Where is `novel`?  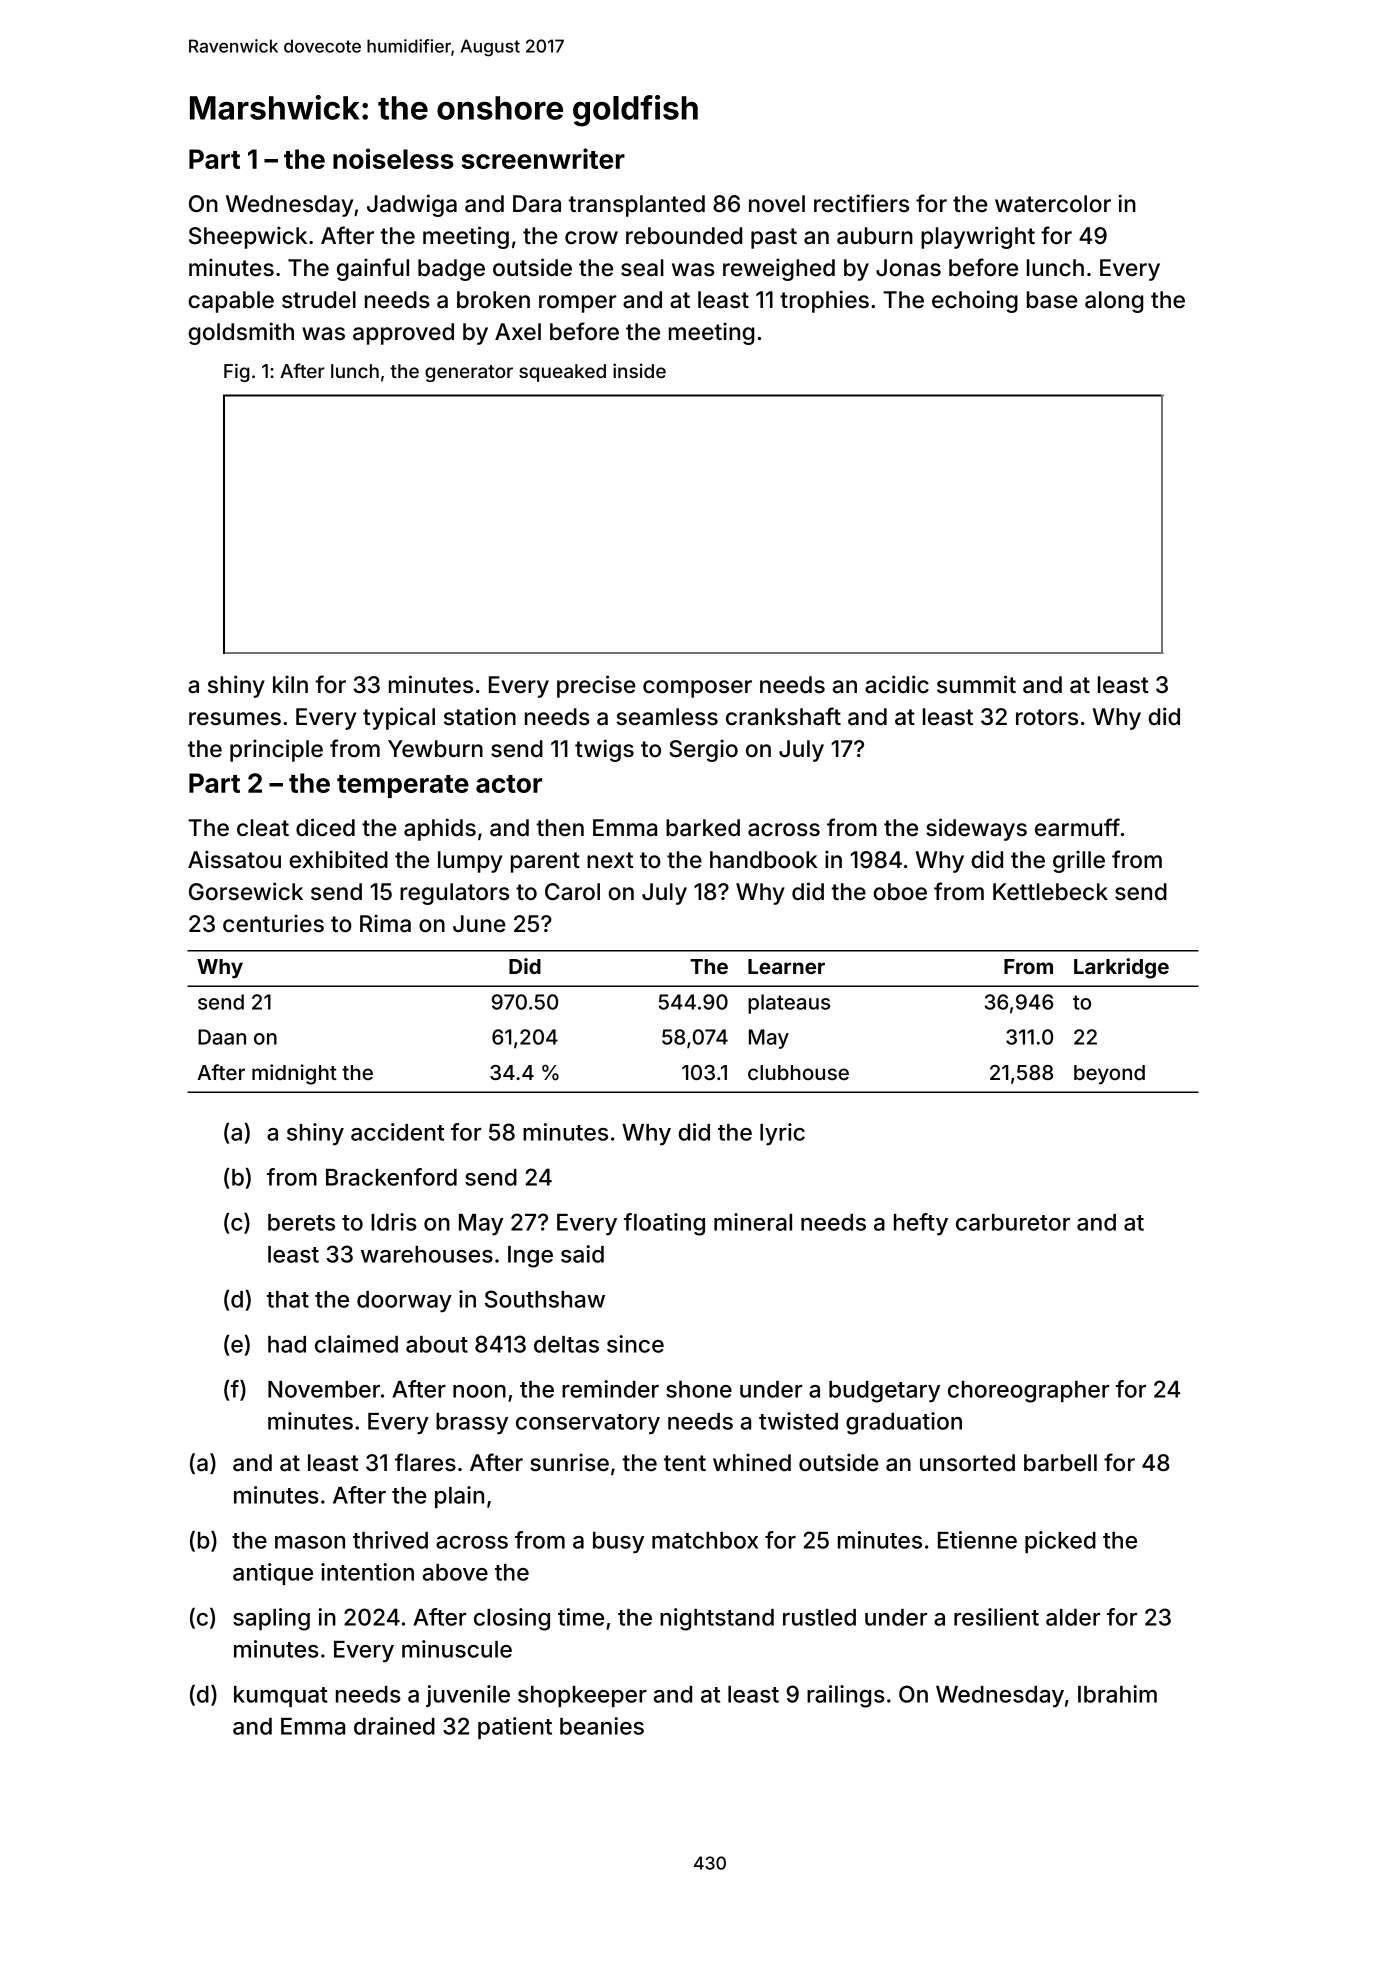
novel is located at coordinates (777, 204).
